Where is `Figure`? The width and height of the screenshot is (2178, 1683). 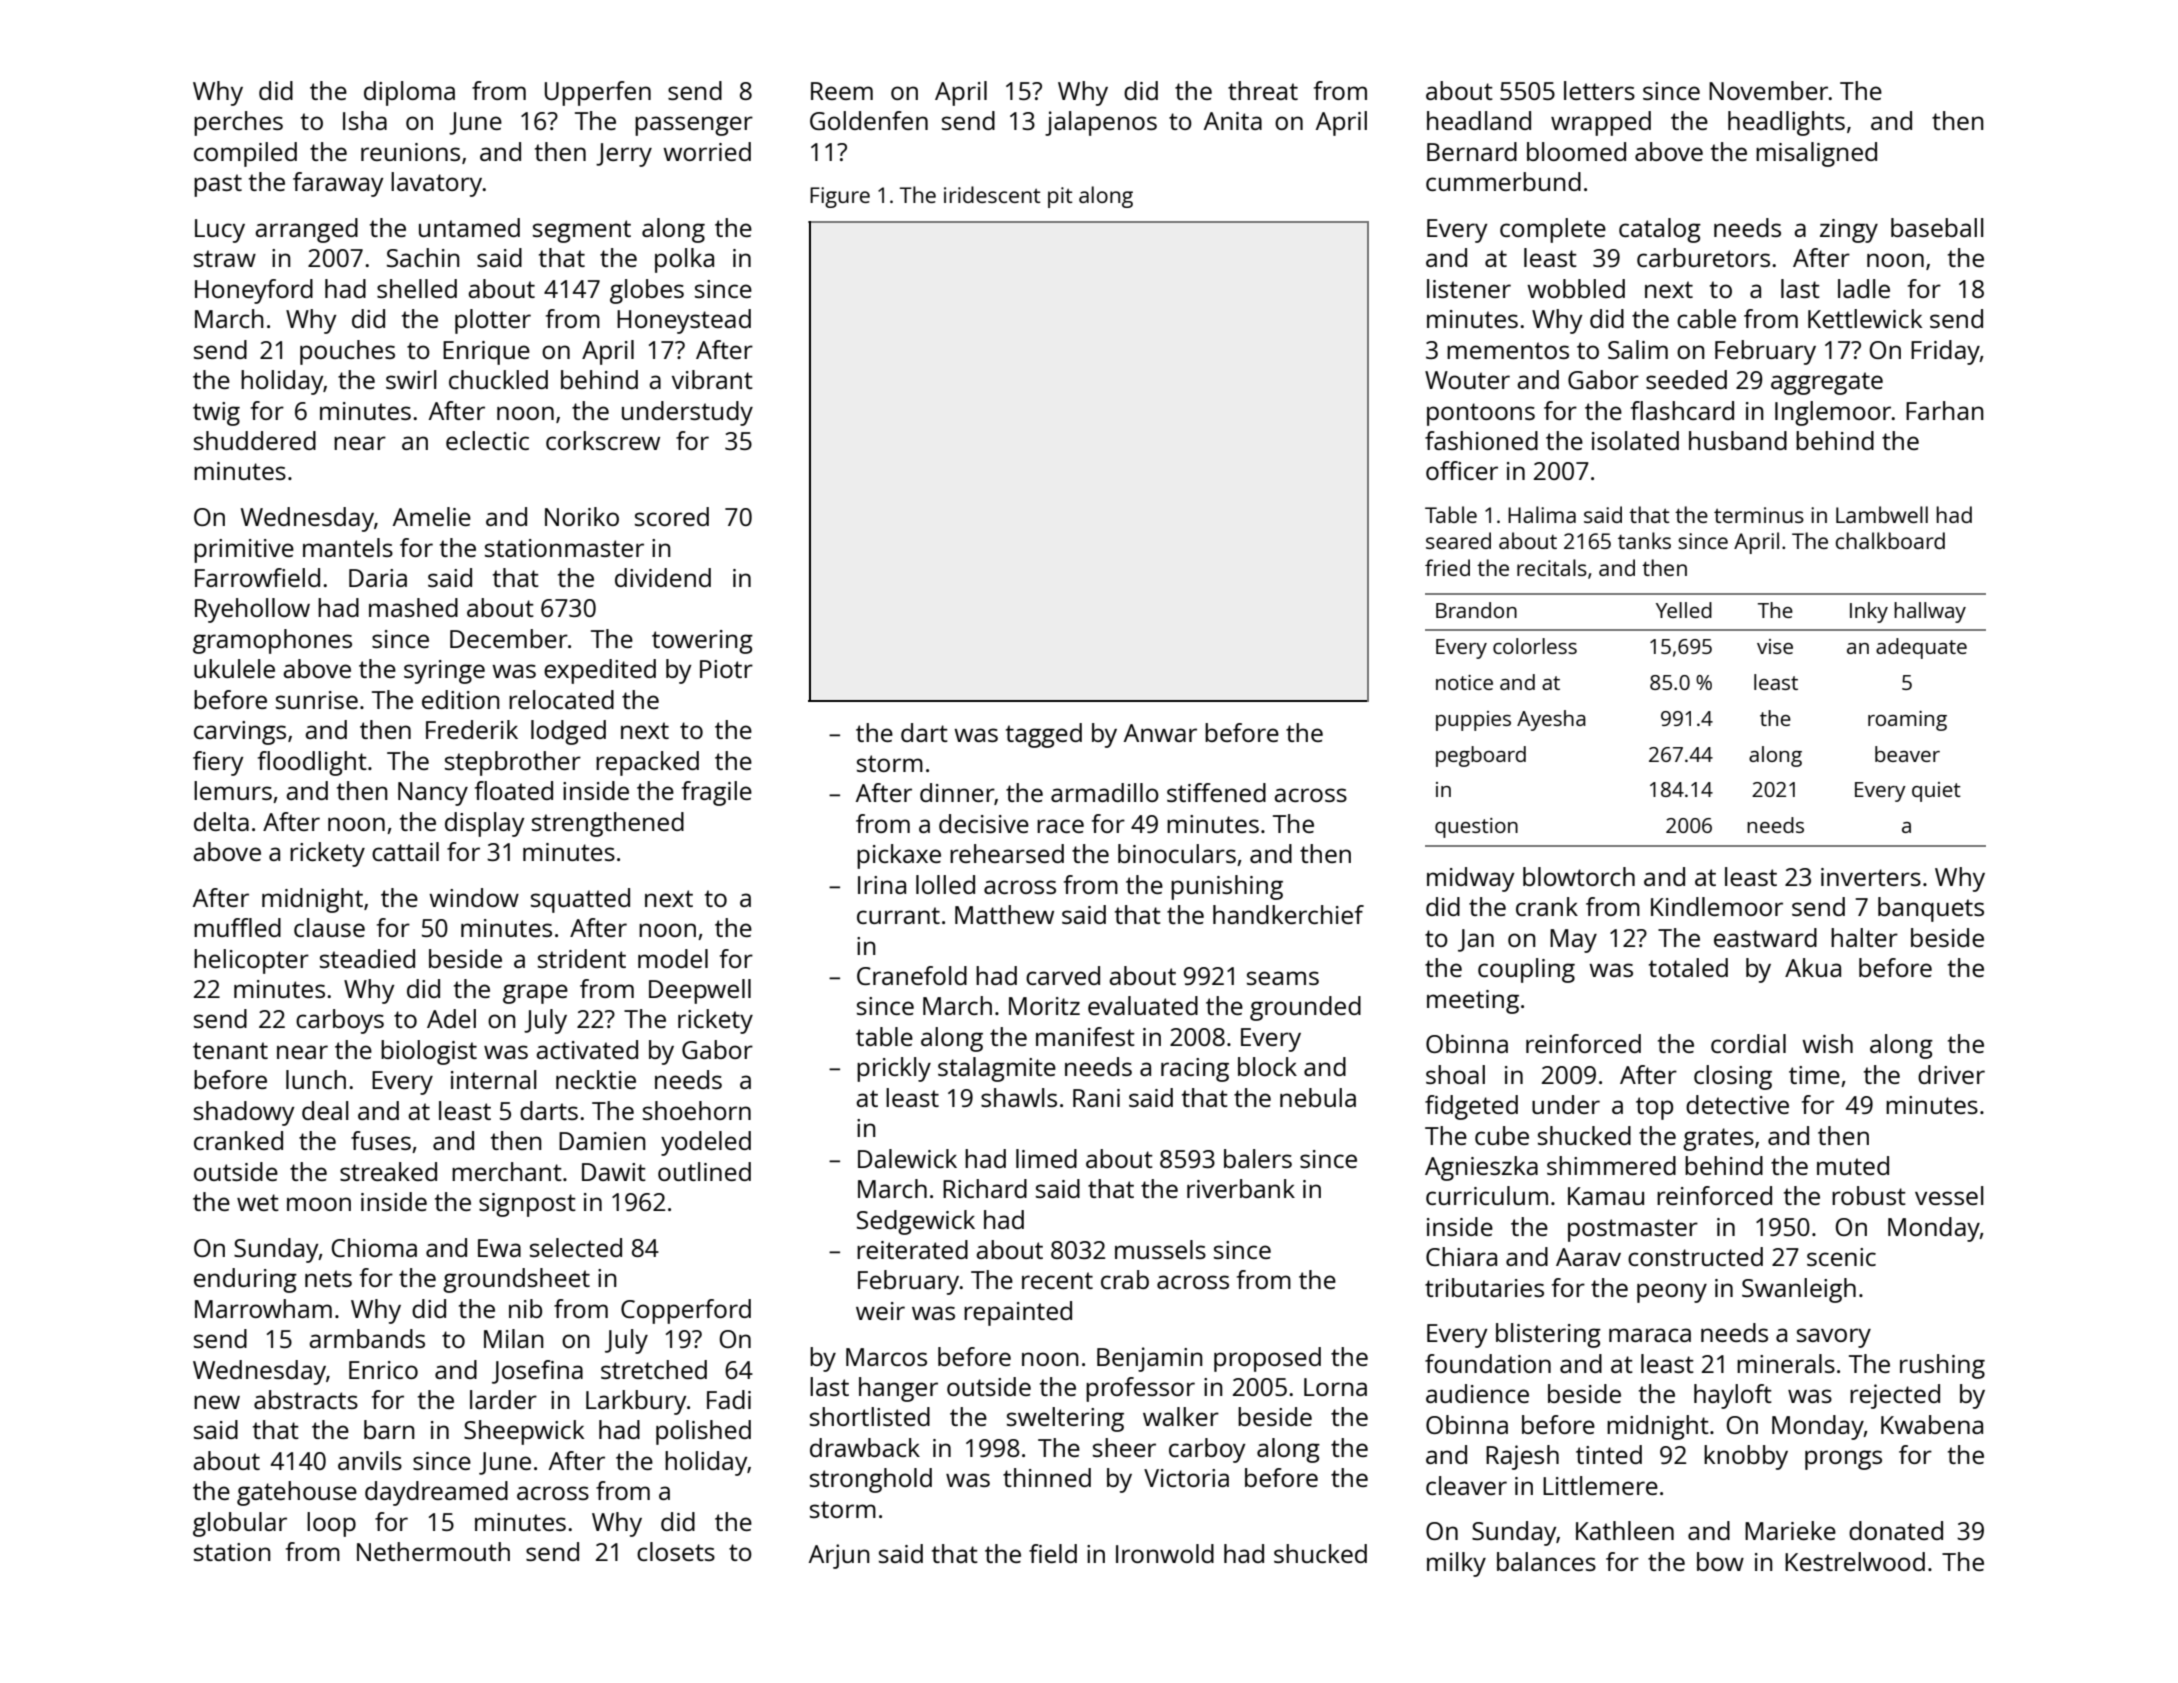
Figure is located at coordinates (840, 197).
